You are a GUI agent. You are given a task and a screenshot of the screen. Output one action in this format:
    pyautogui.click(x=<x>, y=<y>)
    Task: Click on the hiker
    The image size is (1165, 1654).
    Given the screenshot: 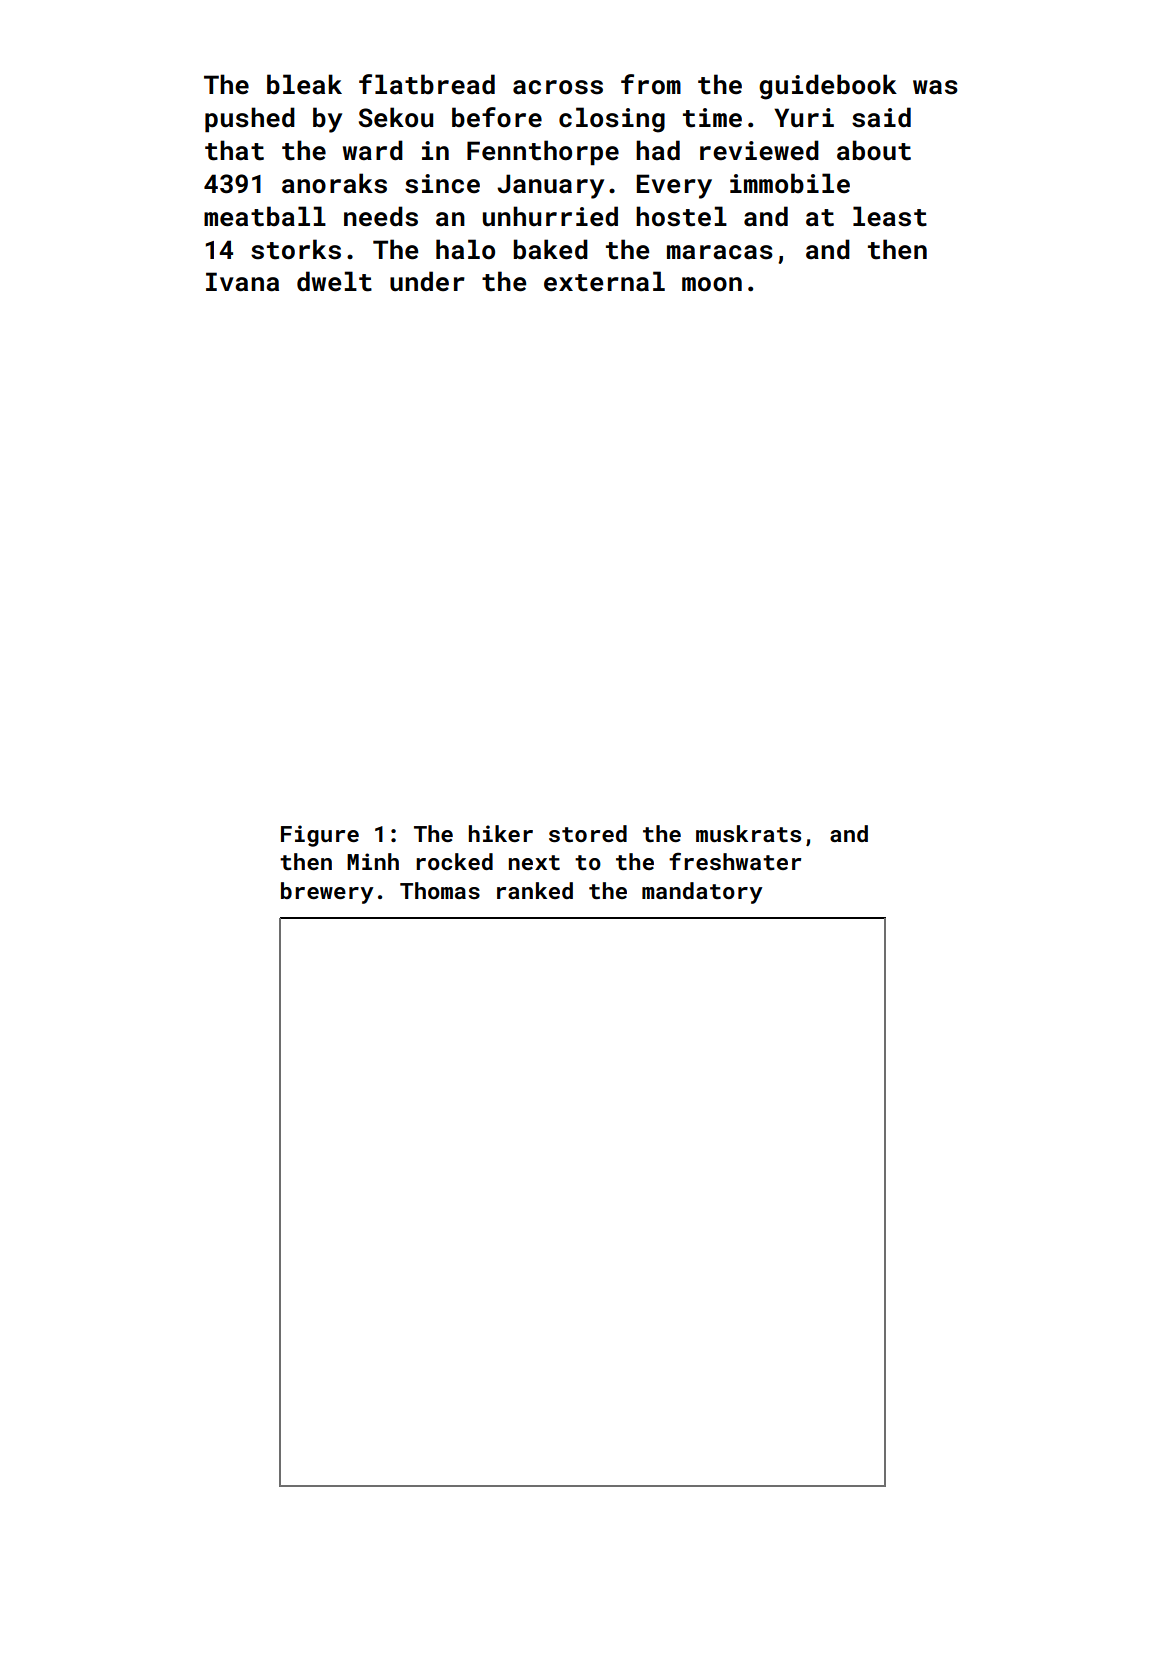 What is the action you would take?
    pyautogui.click(x=501, y=833)
